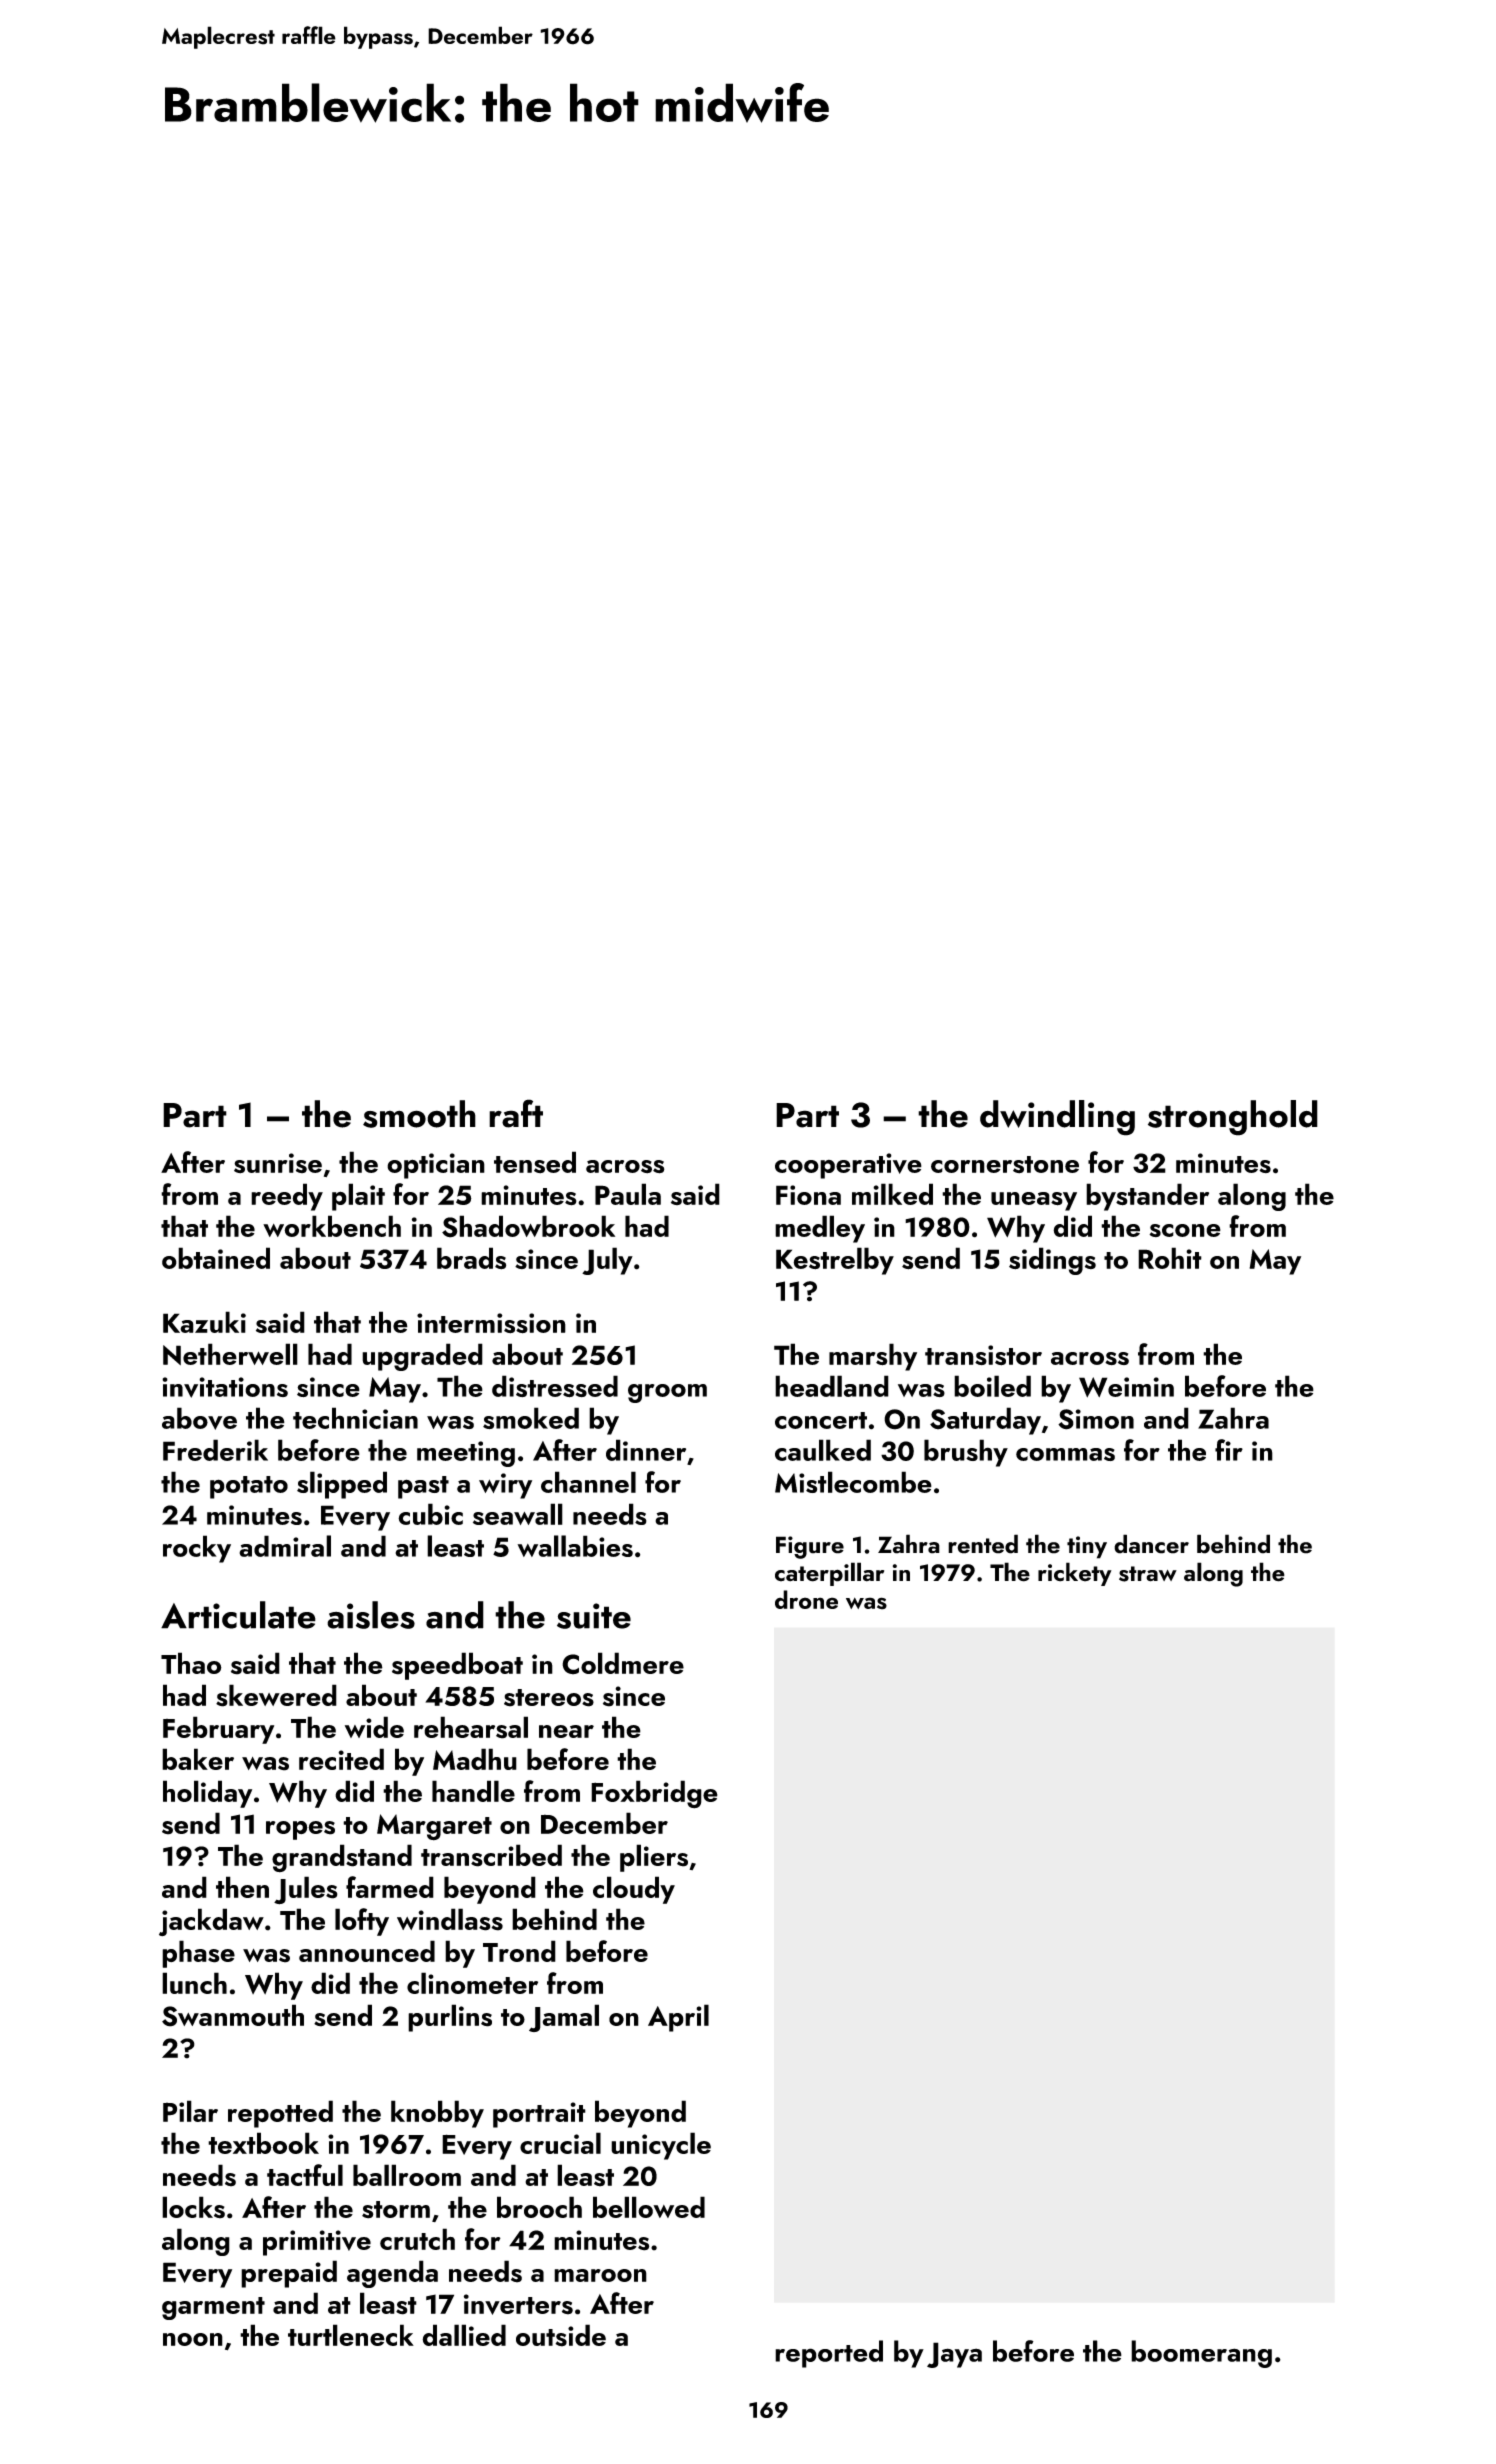  What do you see at coordinates (954, 2355) in the image?
I see `Jaya` at bounding box center [954, 2355].
